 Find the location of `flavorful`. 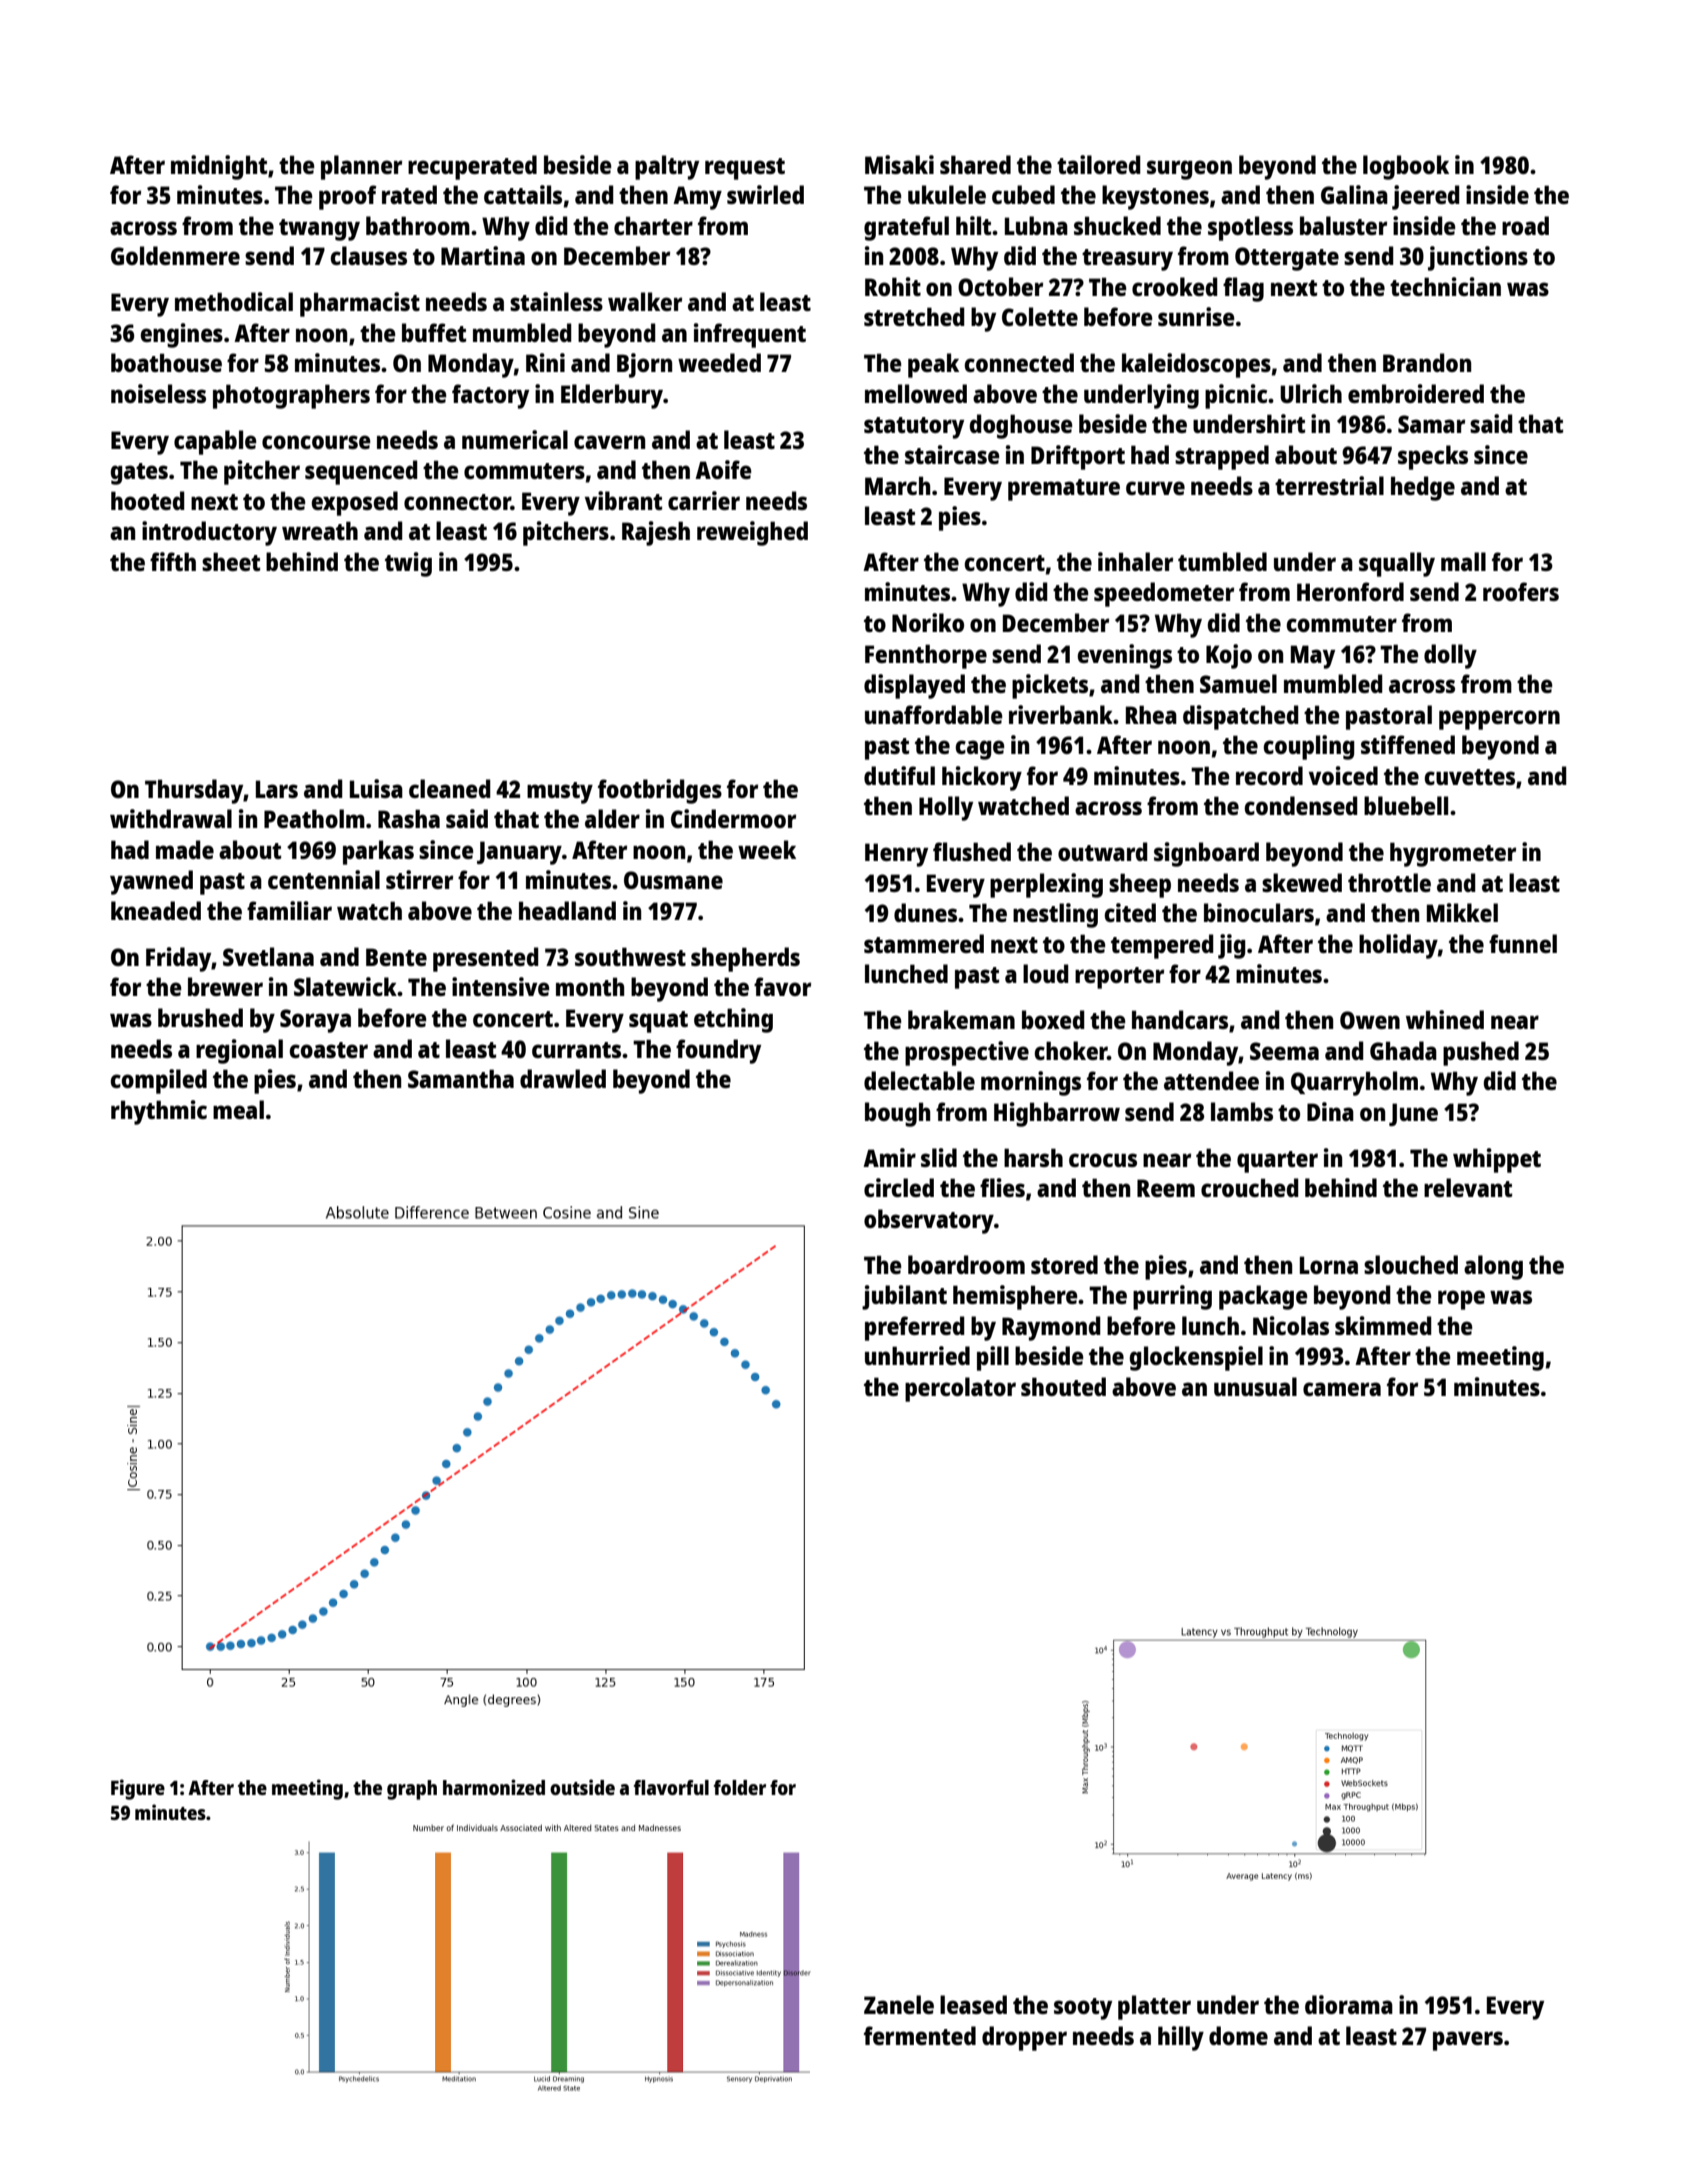

flavorful is located at coordinates (671, 1787).
